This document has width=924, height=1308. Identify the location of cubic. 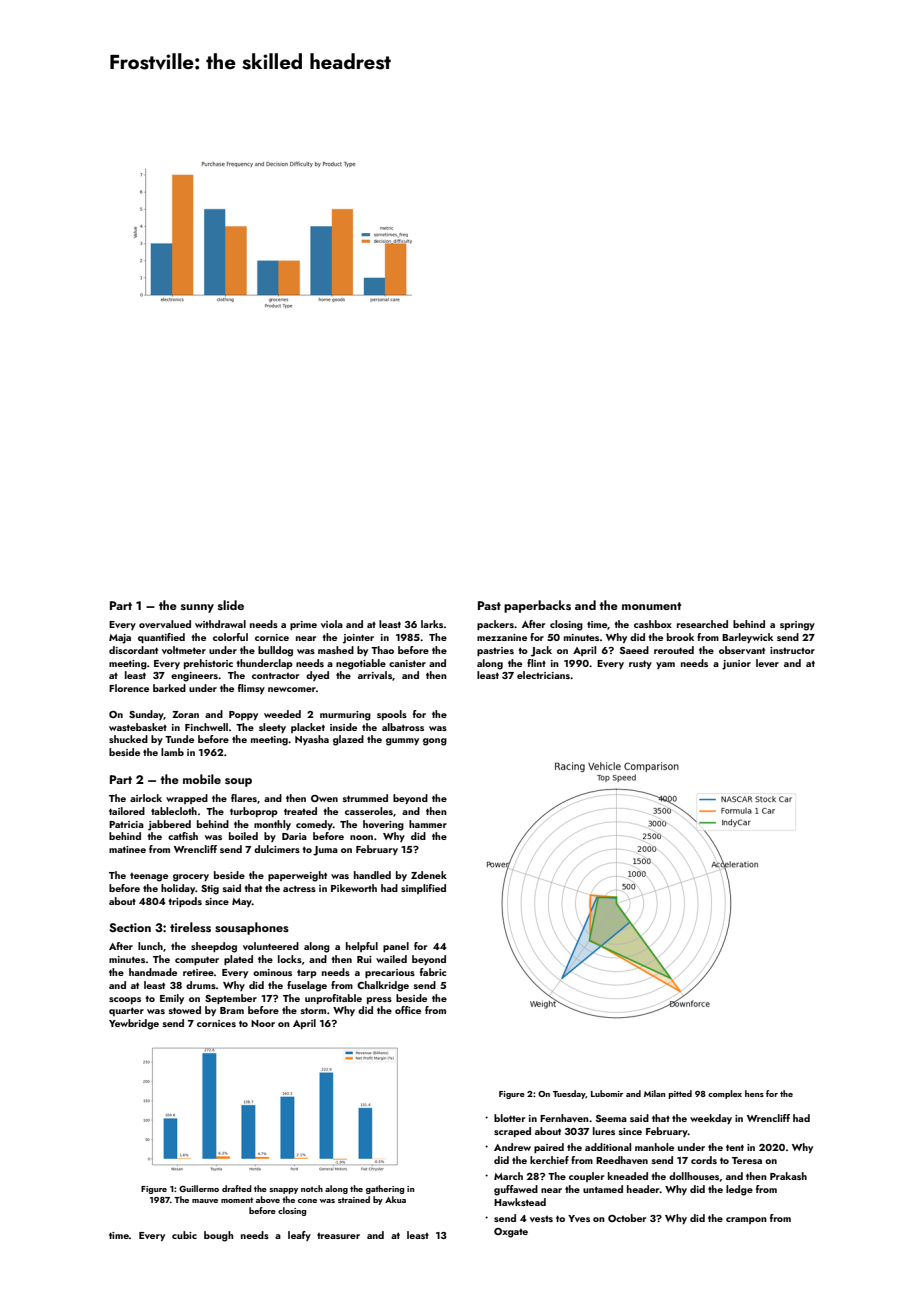
(184, 1235).
